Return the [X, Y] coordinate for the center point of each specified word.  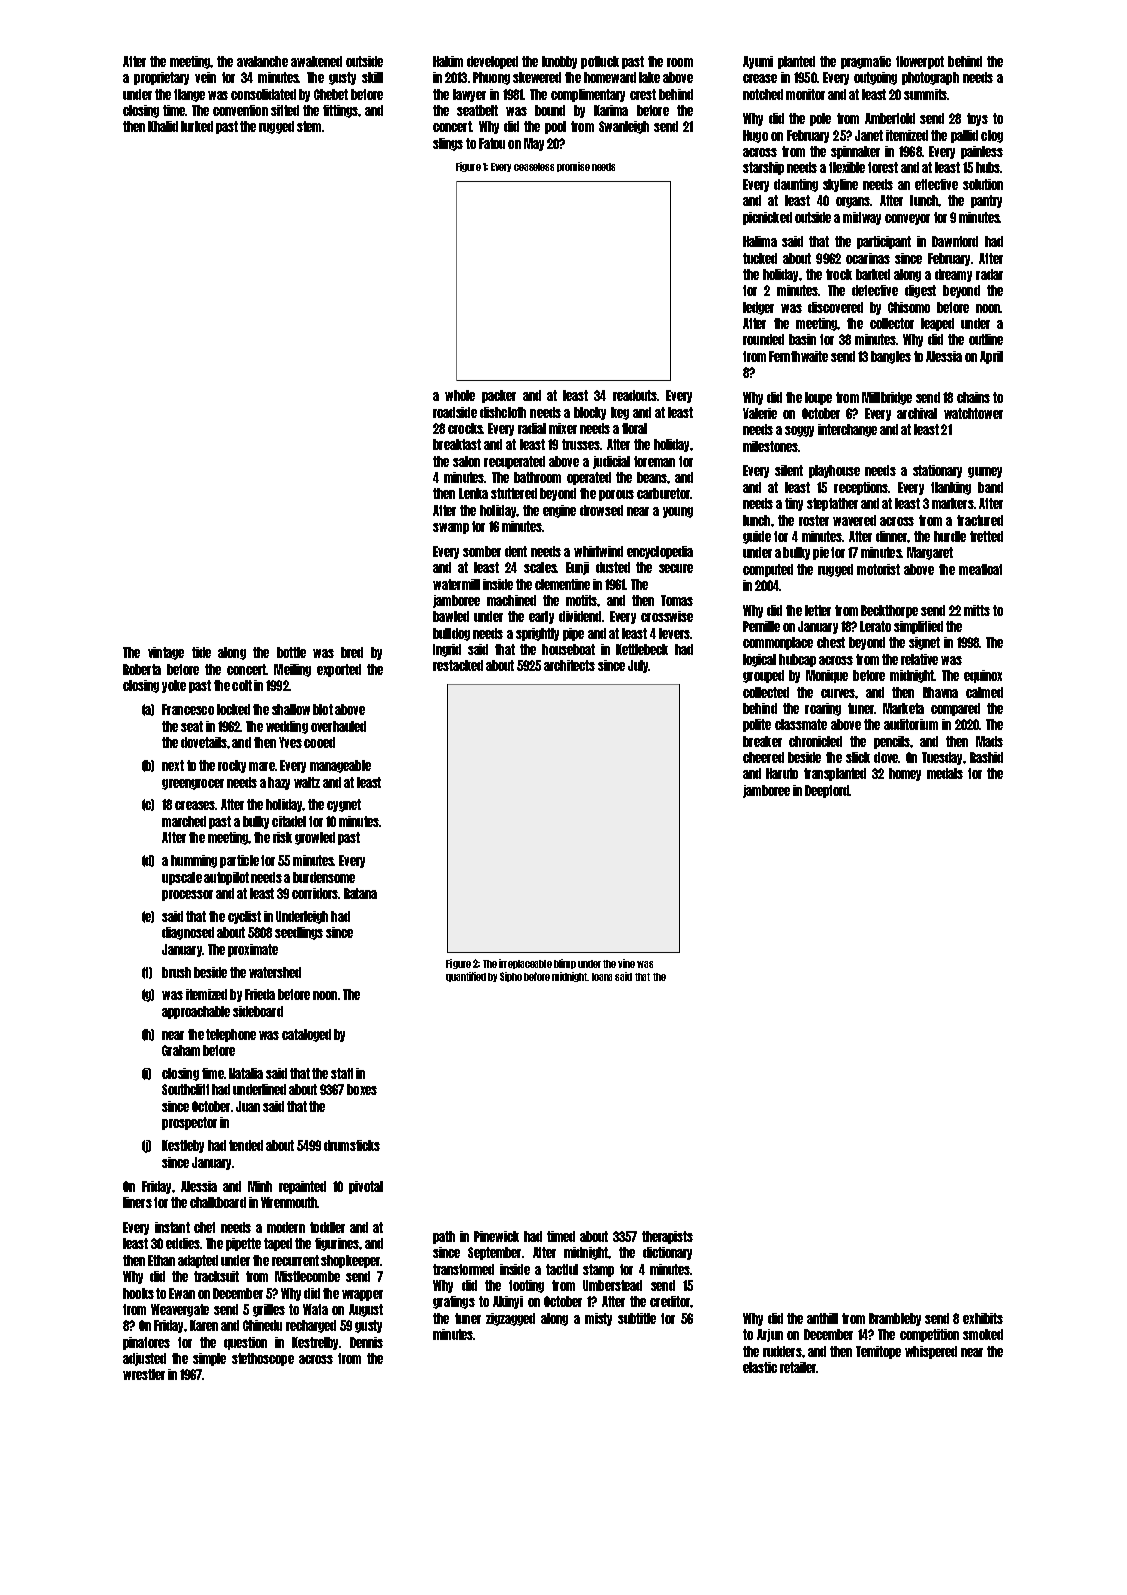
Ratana [360, 893]
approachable [196, 1012]
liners [137, 1202]
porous [616, 495]
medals [945, 773]
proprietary [161, 78]
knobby [559, 62]
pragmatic [866, 62]
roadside [455, 412]
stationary [937, 471]
